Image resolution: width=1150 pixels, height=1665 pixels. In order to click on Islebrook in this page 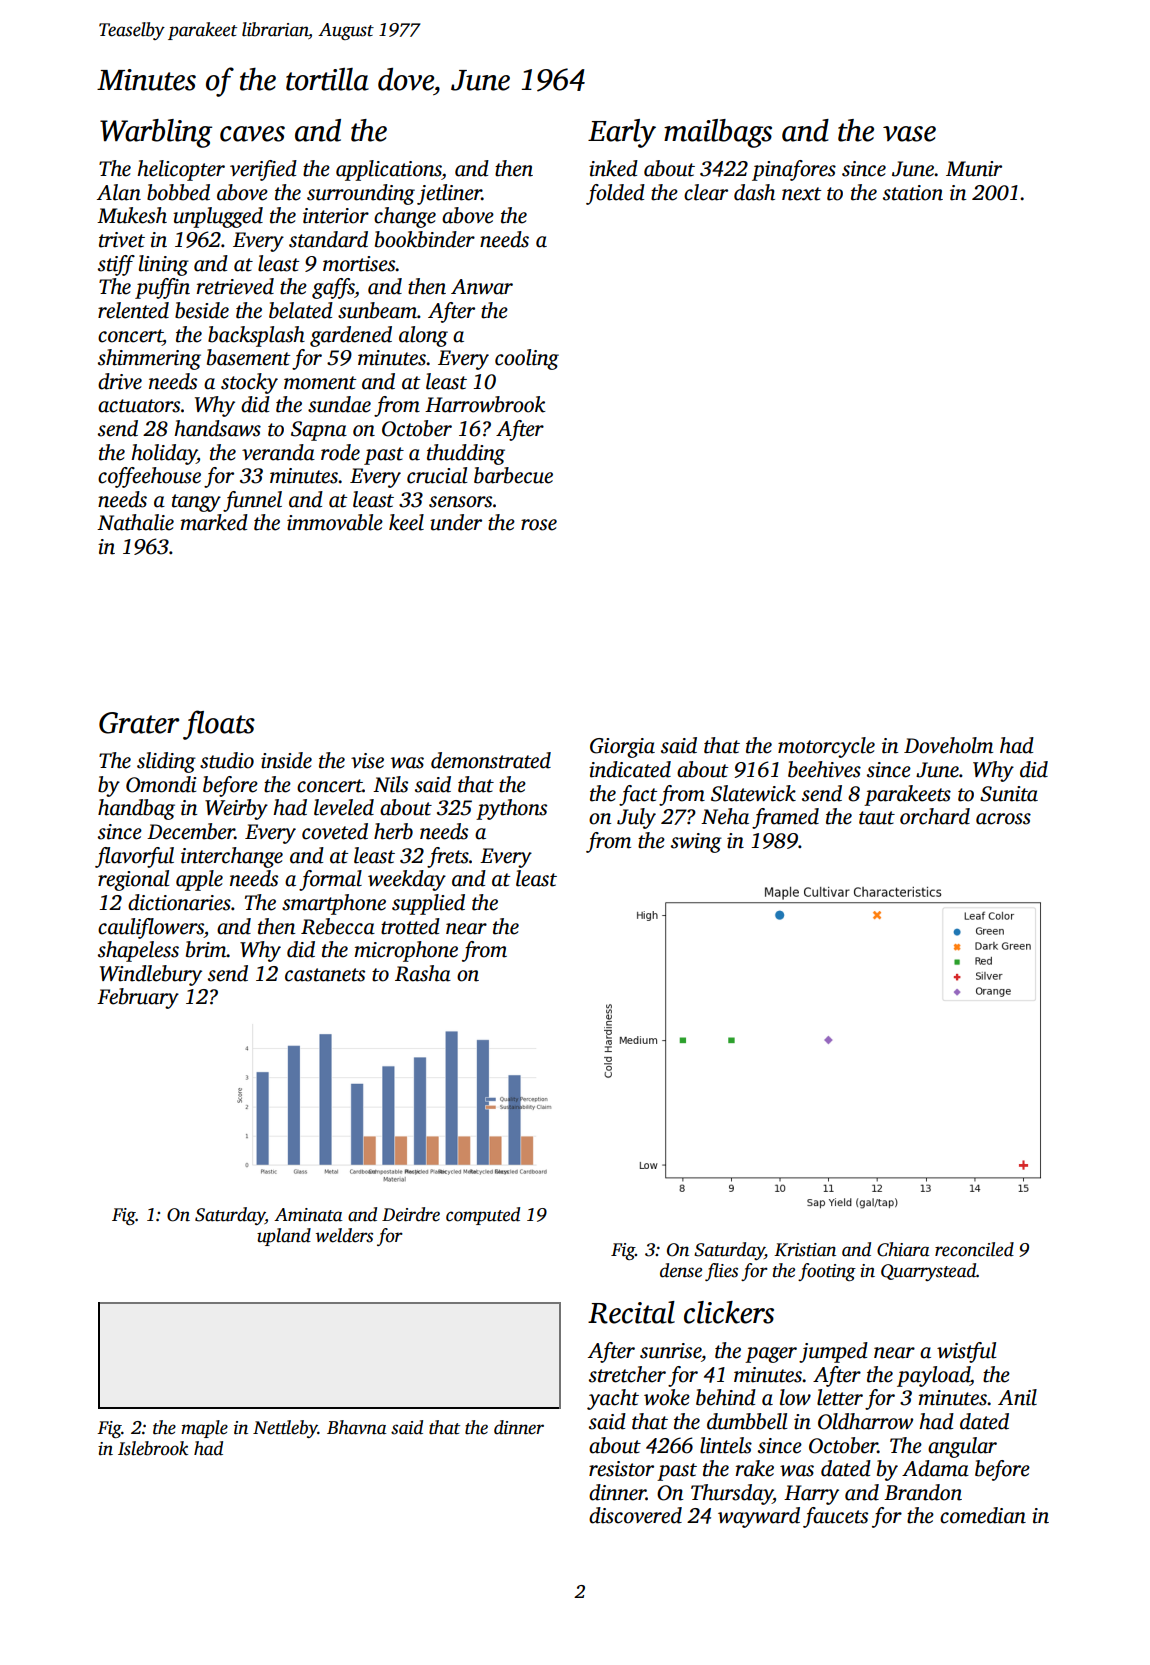, I will do `click(153, 1448)`.
